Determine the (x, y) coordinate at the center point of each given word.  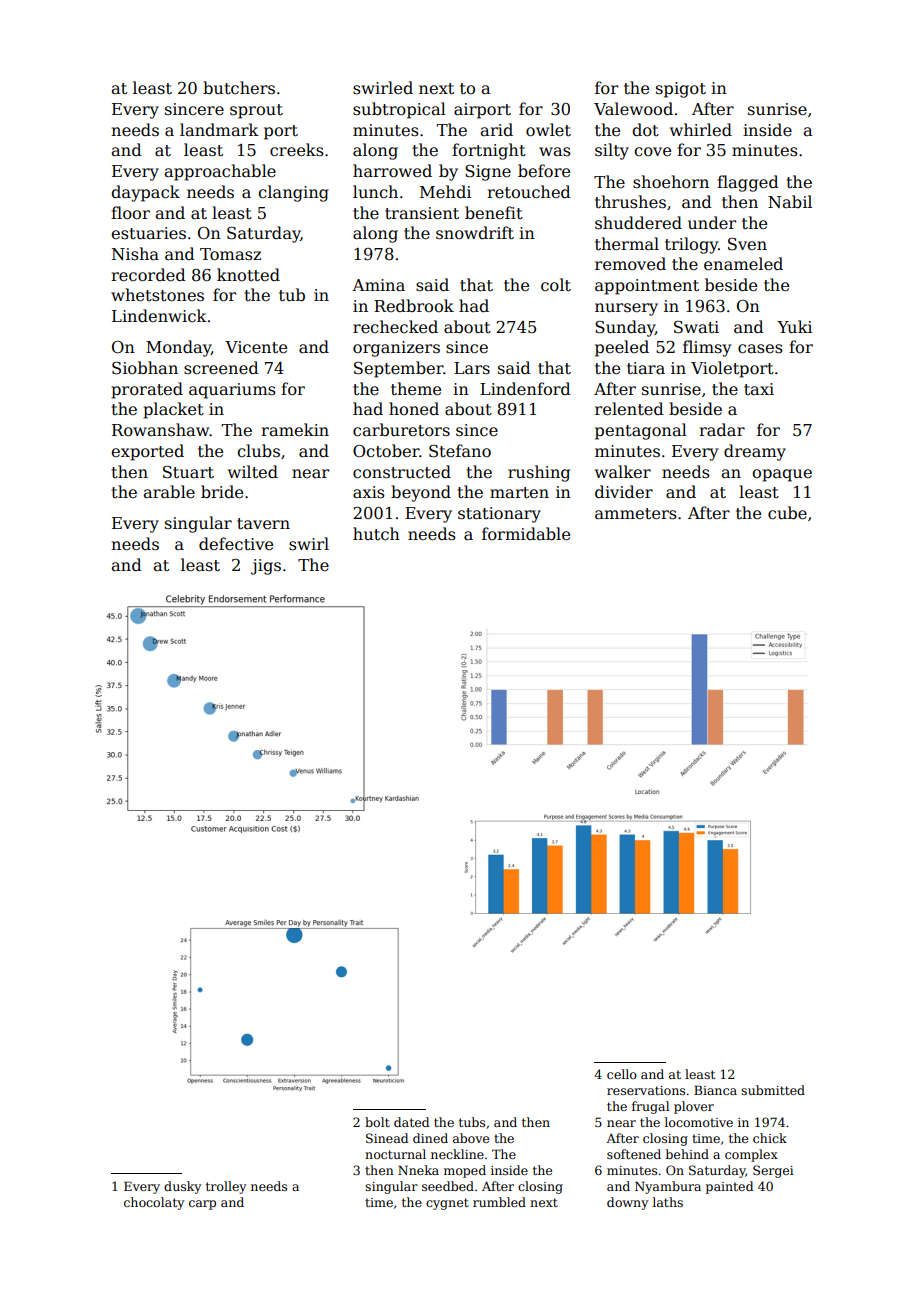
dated (411, 1122)
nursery (626, 309)
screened (221, 368)
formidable (526, 534)
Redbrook (414, 305)
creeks (297, 150)
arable (169, 492)
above (471, 1138)
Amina (378, 285)
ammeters (636, 514)
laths (668, 1202)
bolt (377, 1122)
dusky (182, 1187)
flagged (748, 183)
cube (787, 513)
